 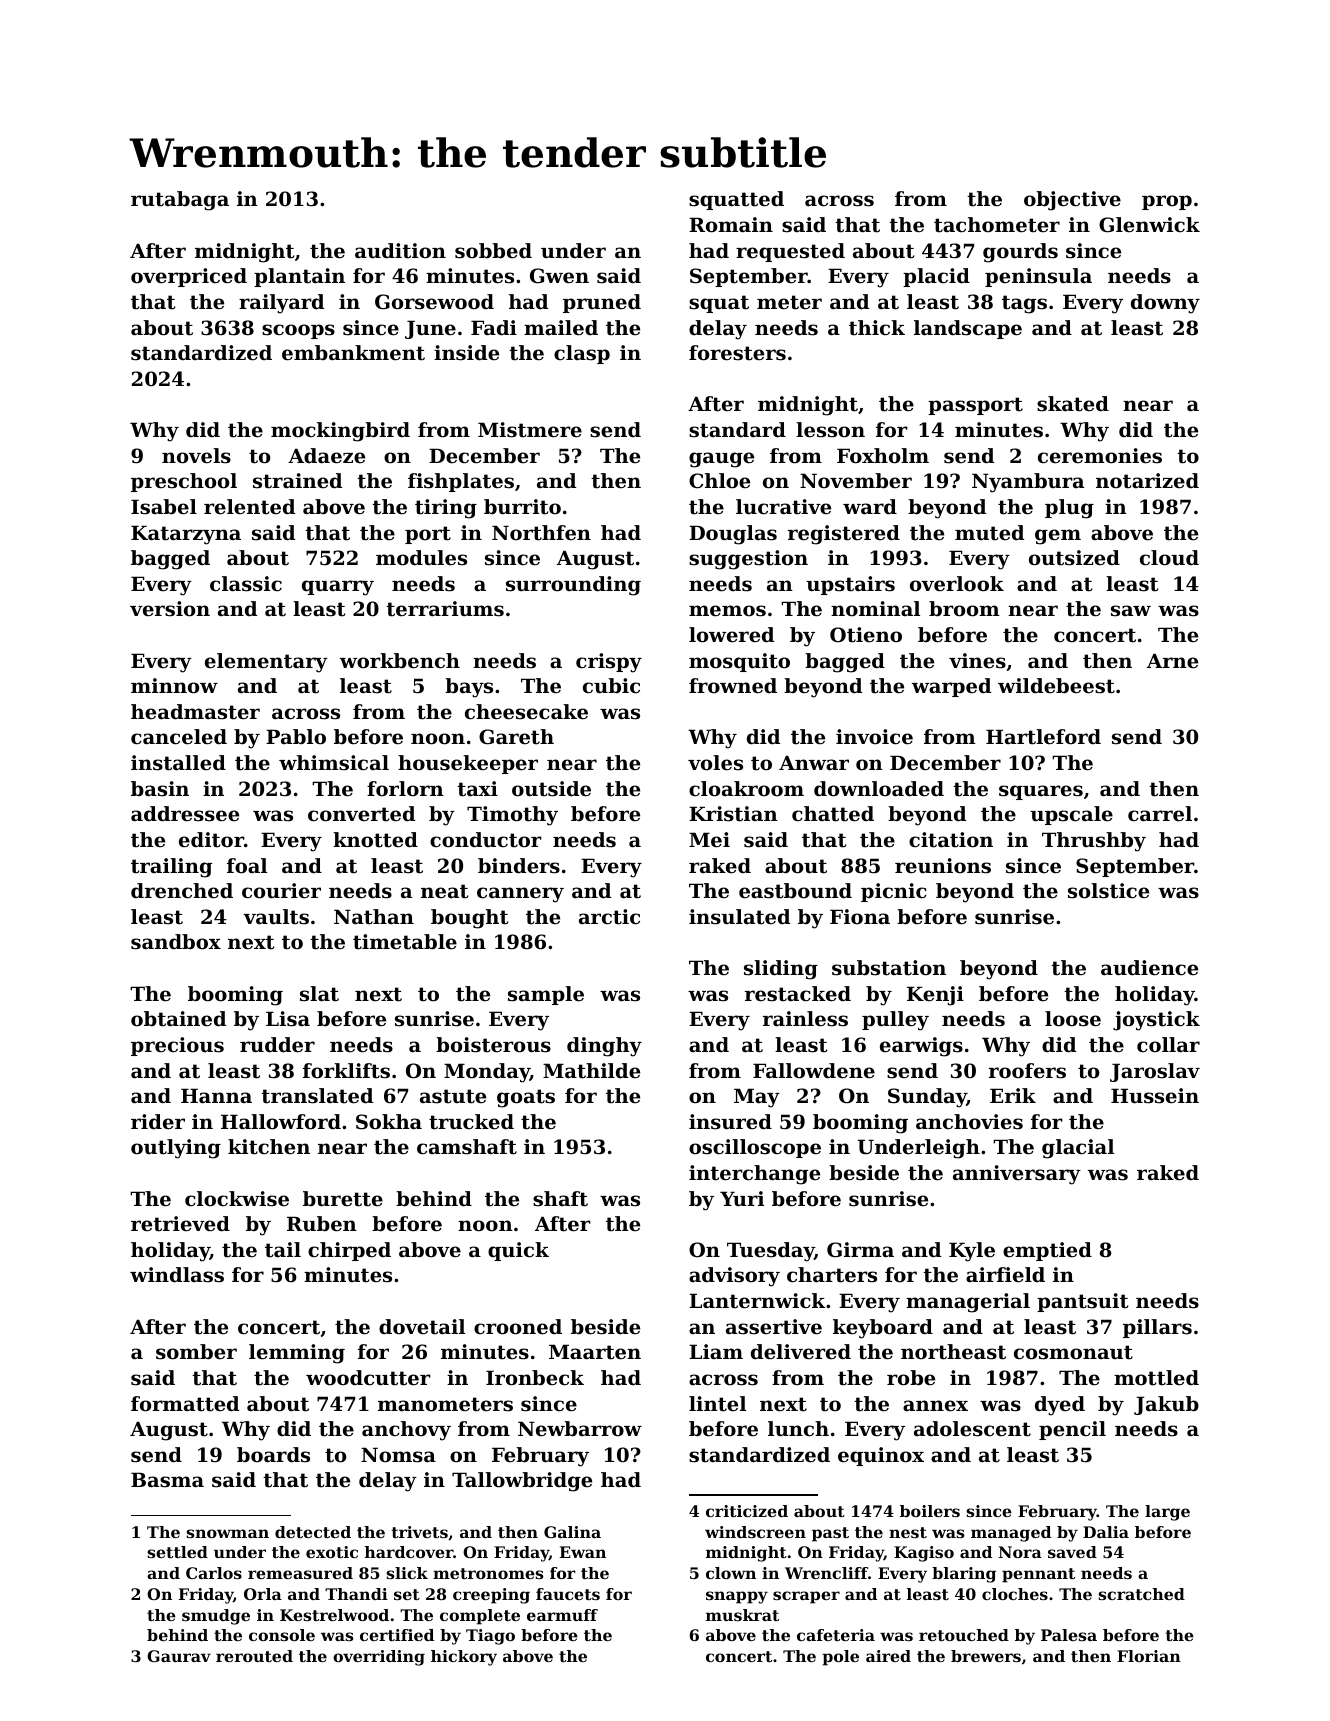 What do you see at coordinates (883, 456) in the document?
I see `Foxholm` at bounding box center [883, 456].
